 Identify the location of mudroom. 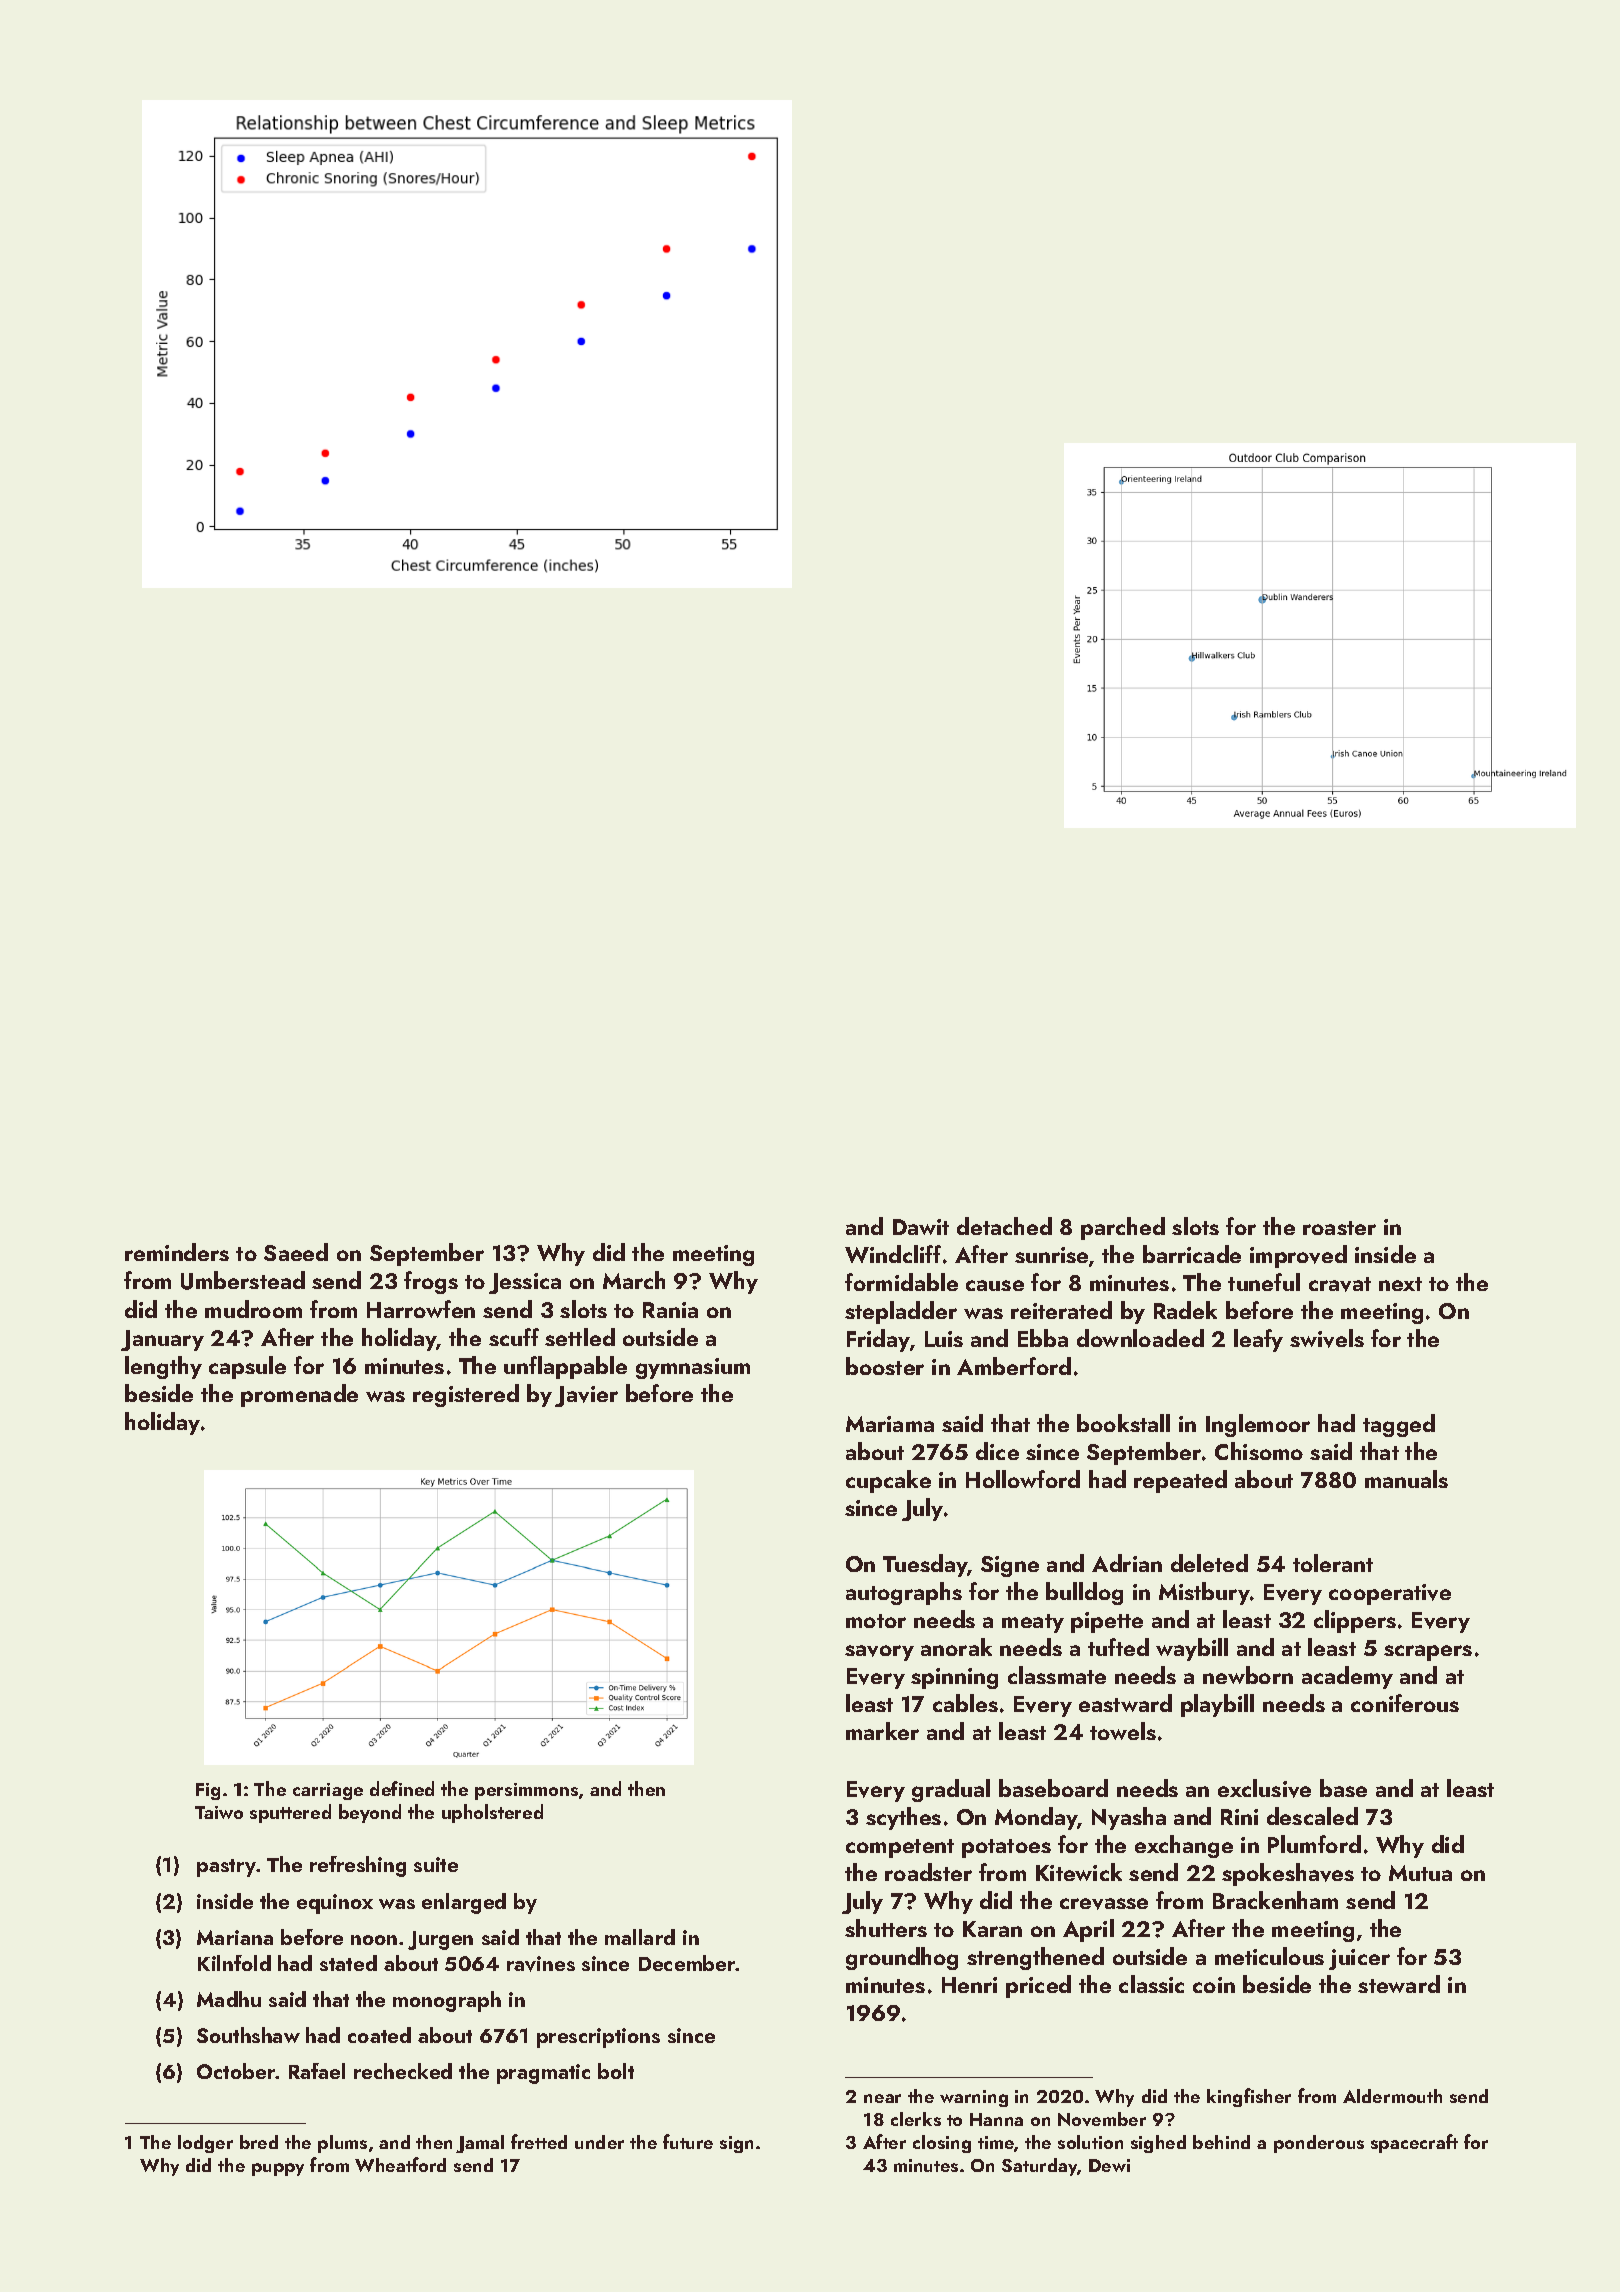
(253, 1309).
